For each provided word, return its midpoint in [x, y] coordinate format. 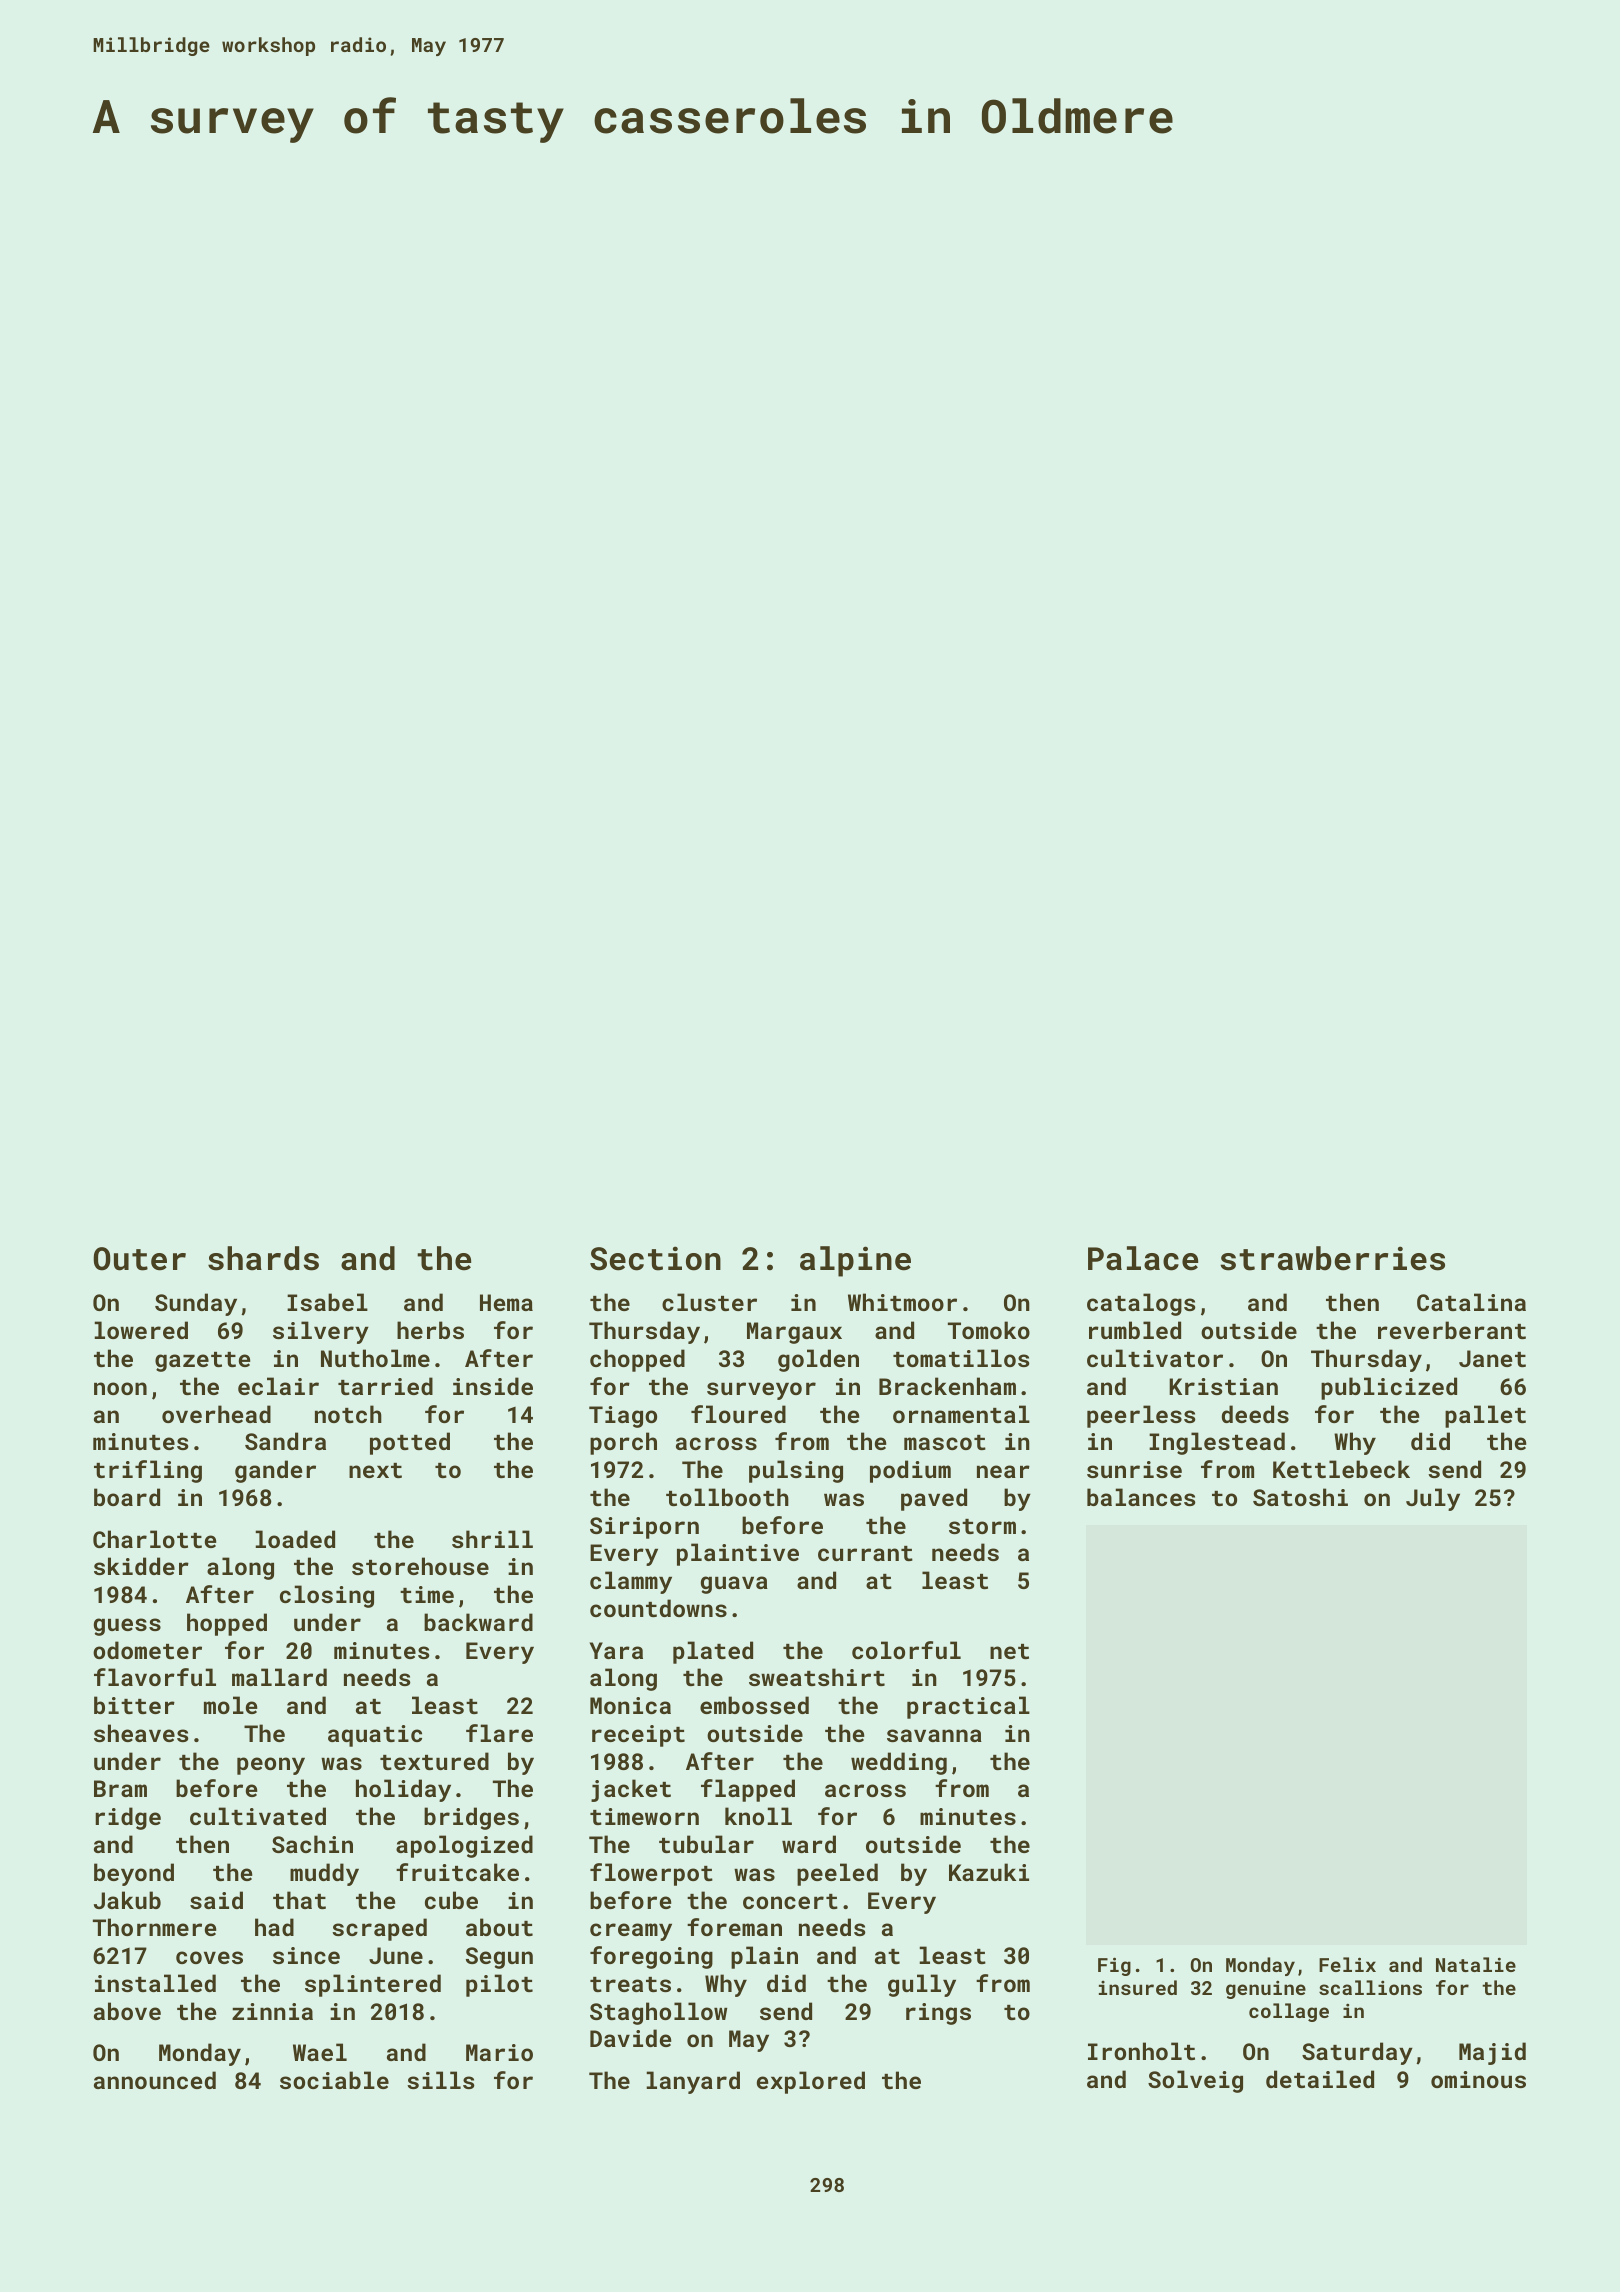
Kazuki [989, 1872]
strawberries [1332, 1258]
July [1433, 1499]
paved [934, 1499]
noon [120, 1388]
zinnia [272, 2011]
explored [811, 2082]
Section [655, 1258]
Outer [139, 1259]
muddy [324, 1874]
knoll [758, 1816]
